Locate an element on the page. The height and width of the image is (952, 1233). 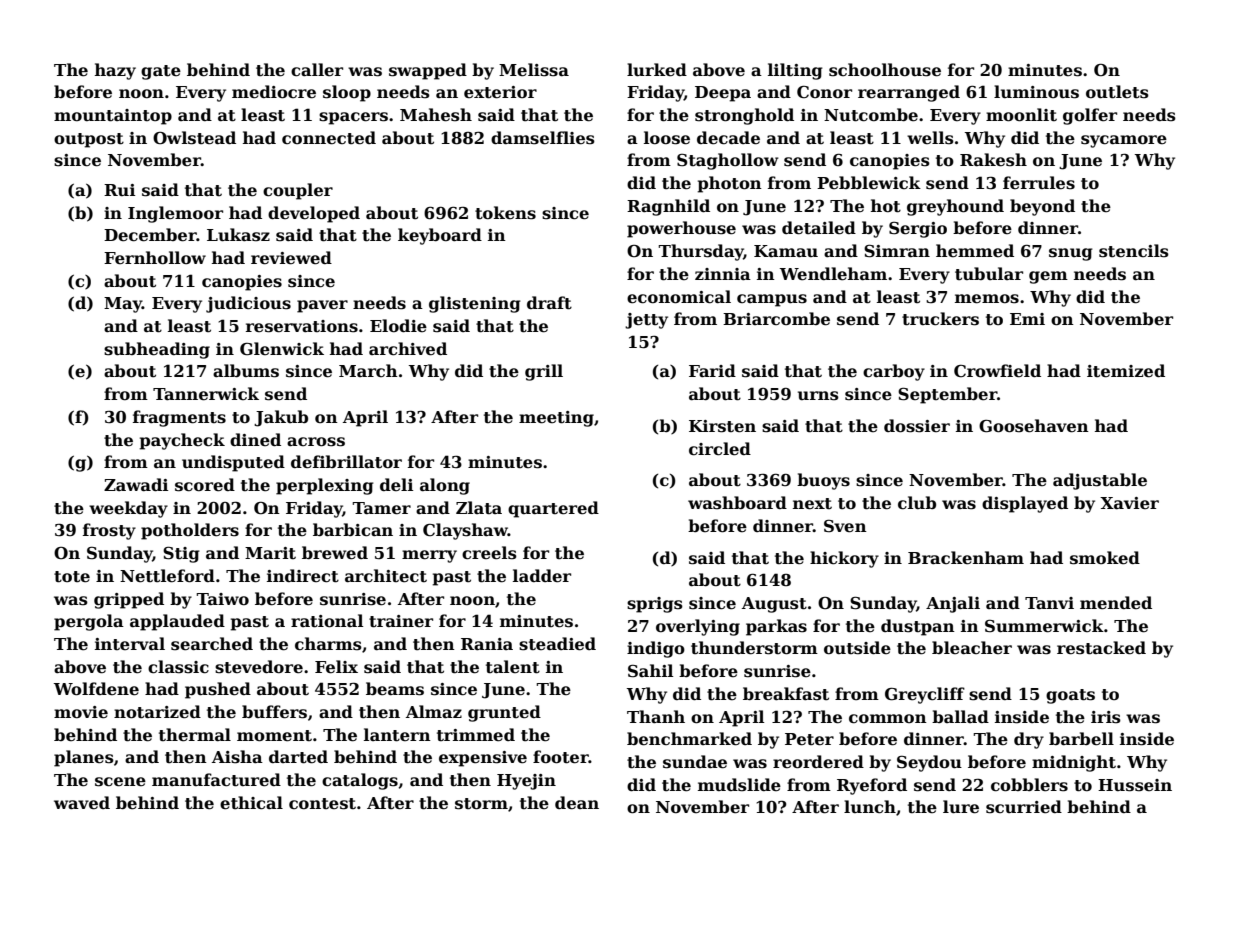
lurked is located at coordinates (657, 70).
